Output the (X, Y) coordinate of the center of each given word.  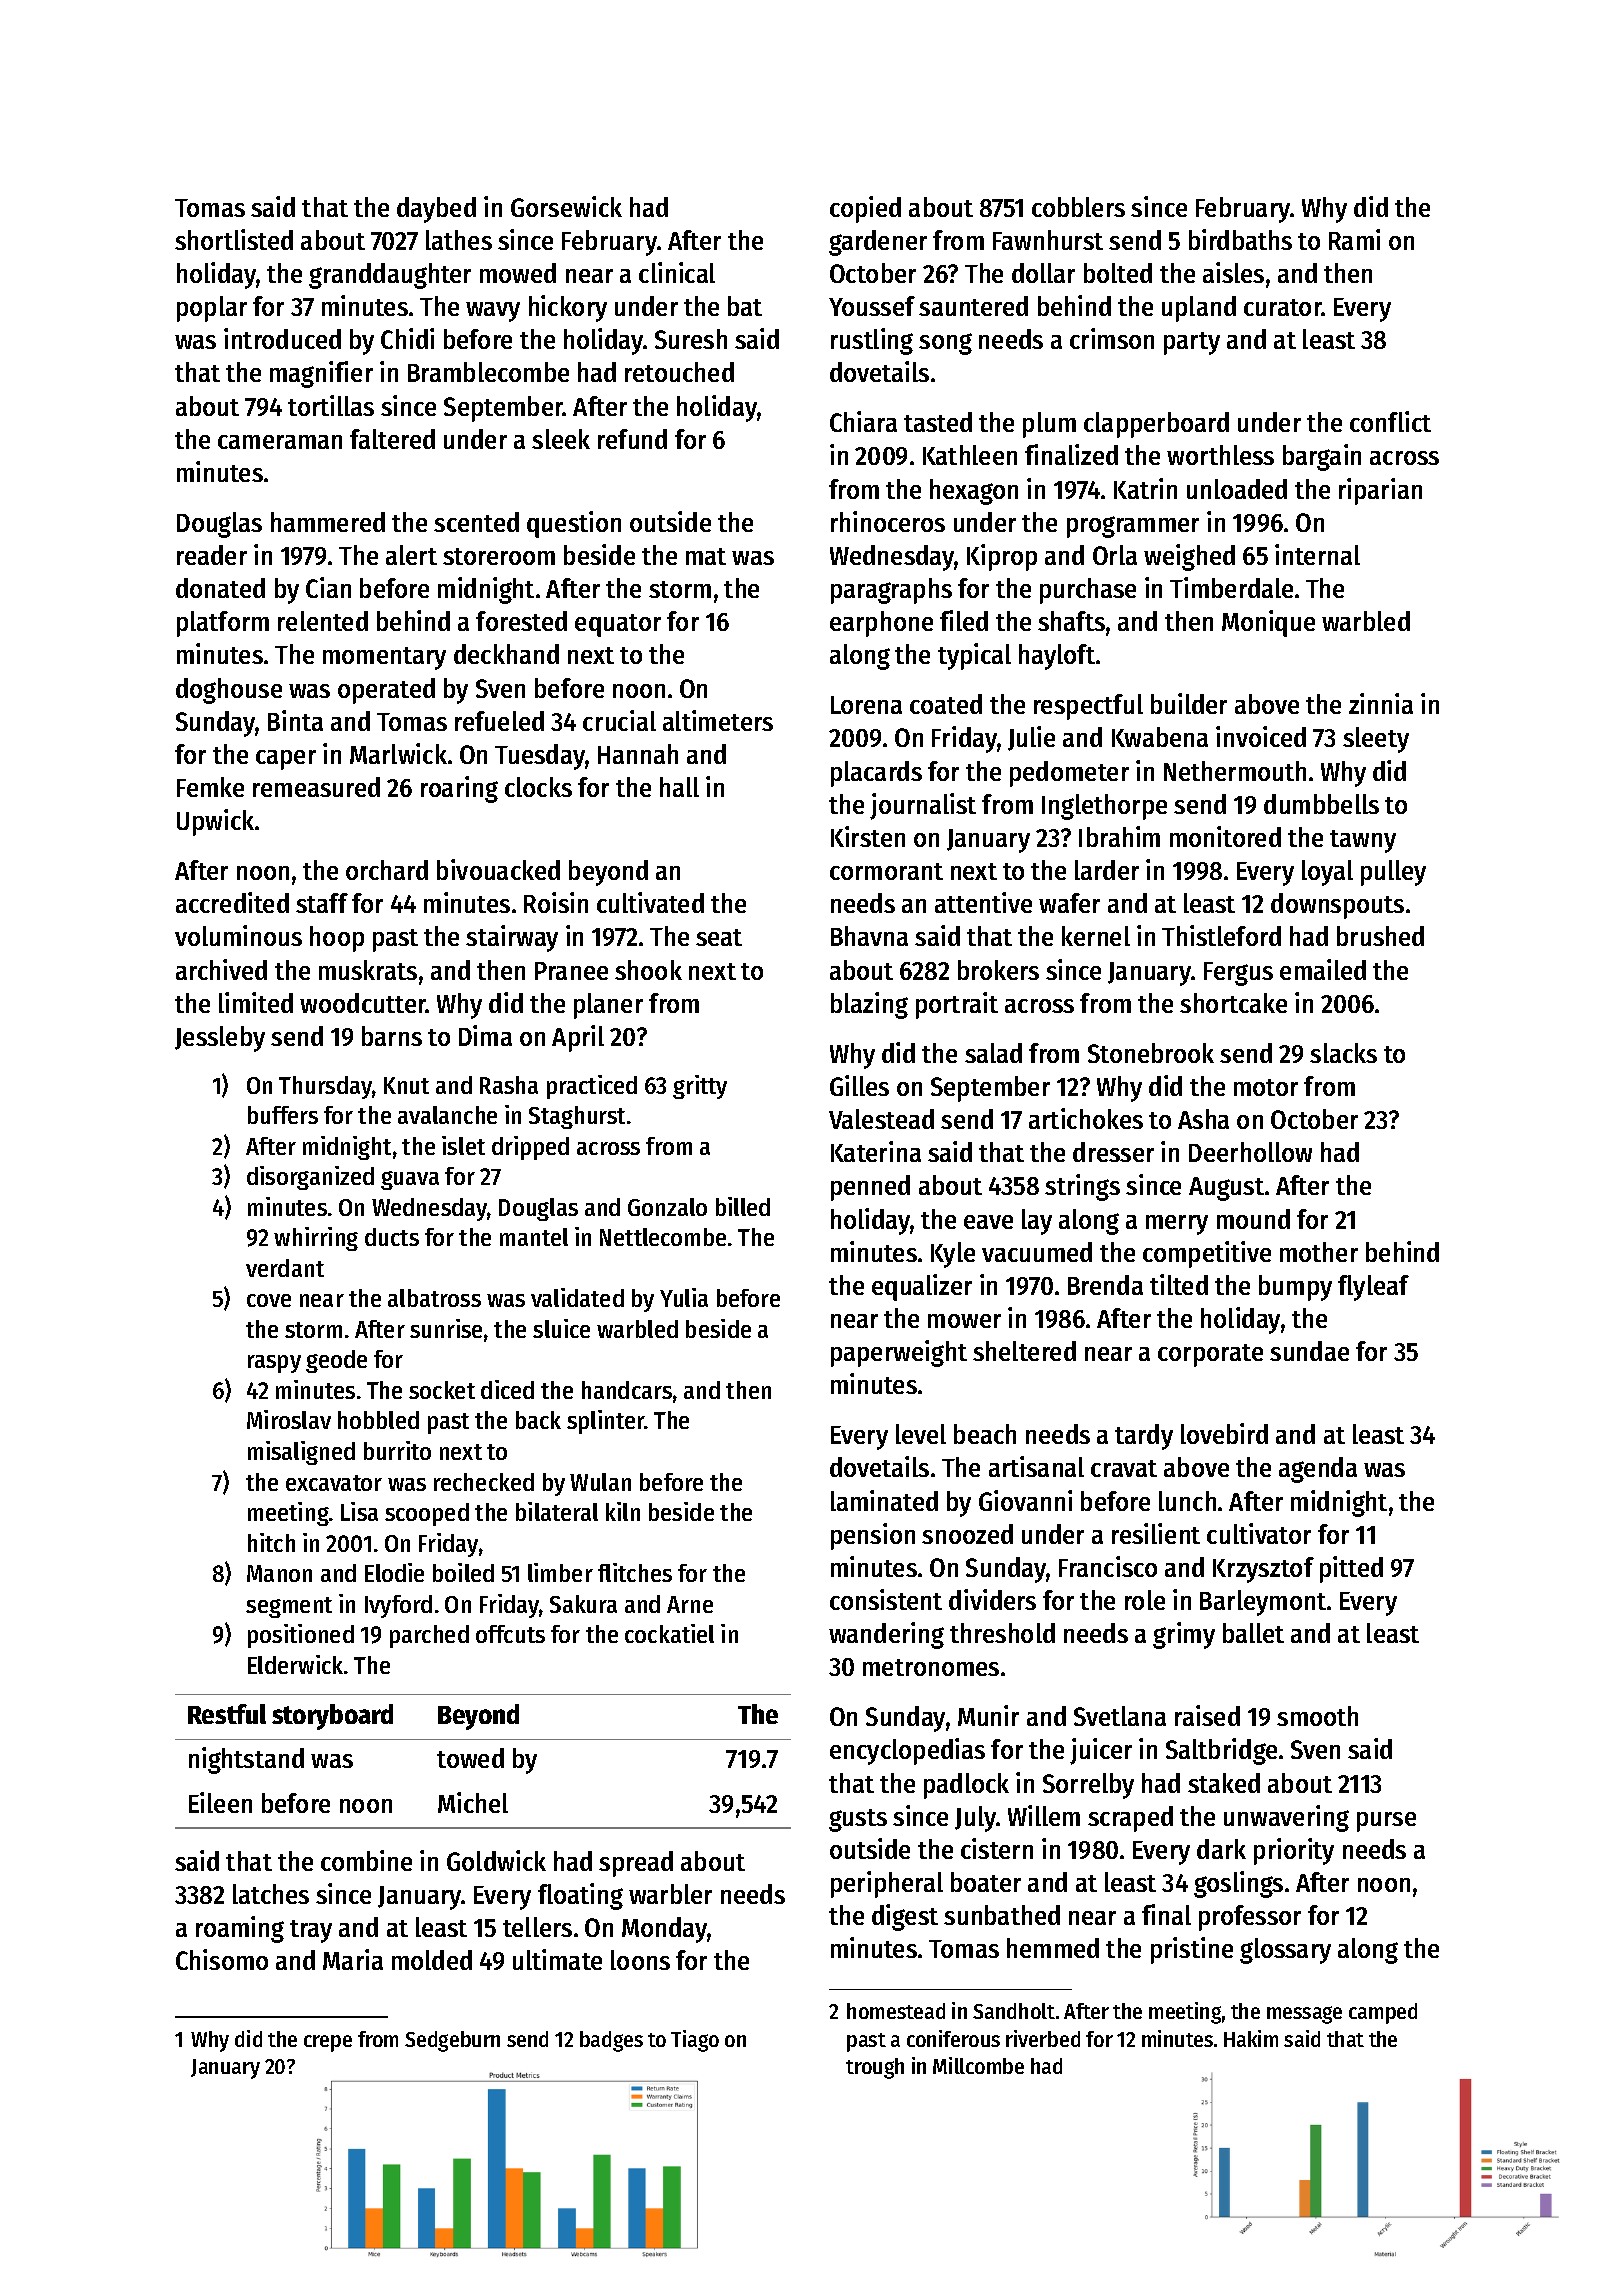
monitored (1225, 836)
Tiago (695, 2041)
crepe (328, 2043)
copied (865, 209)
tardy (1144, 1437)
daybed (436, 210)
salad (993, 1053)
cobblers (1078, 207)
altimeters (718, 720)
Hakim (1251, 2038)
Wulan (600, 1482)
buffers (283, 1115)
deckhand (506, 654)
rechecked (484, 1482)
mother (1319, 1252)
